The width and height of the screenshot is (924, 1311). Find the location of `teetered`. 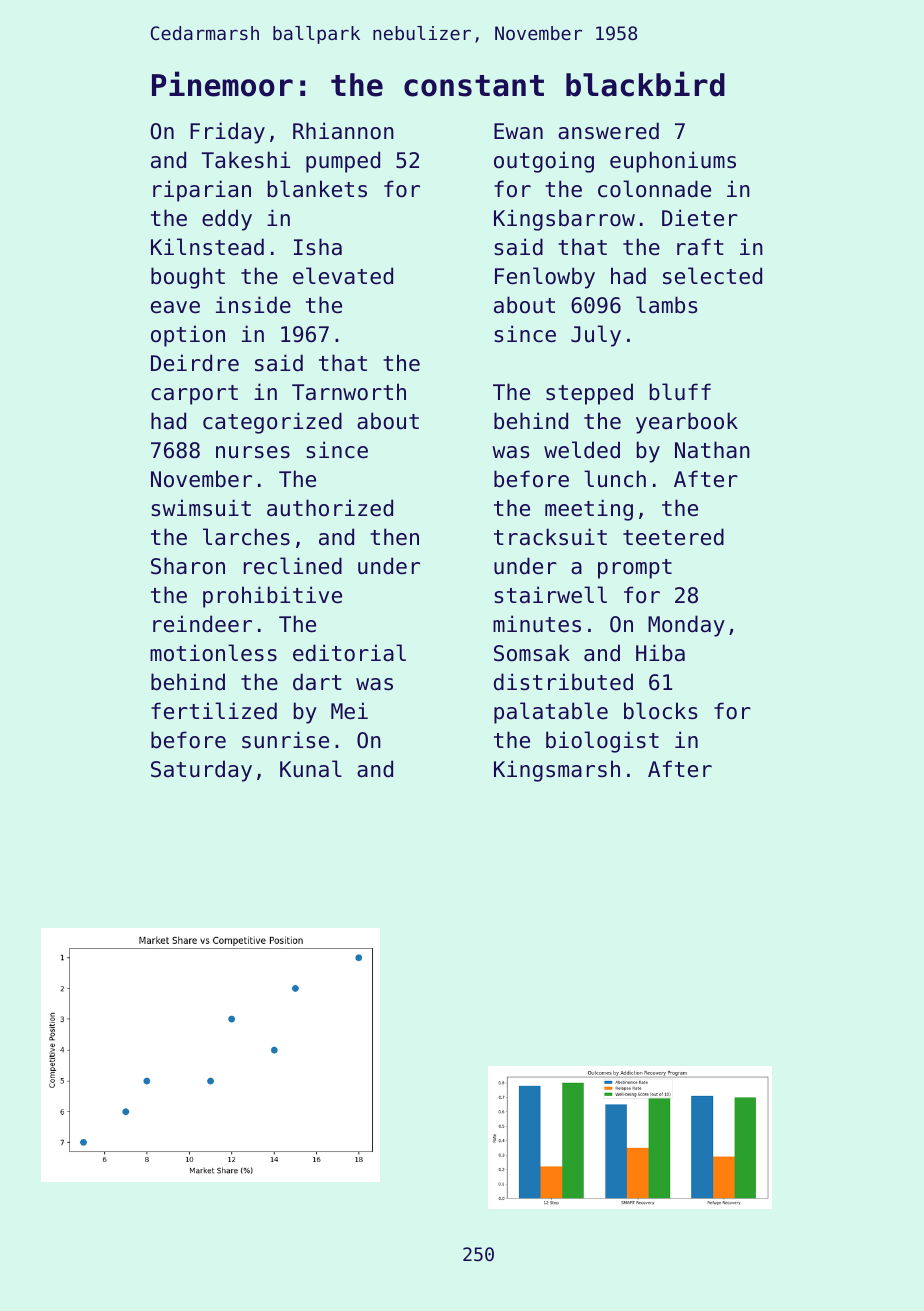

teetered is located at coordinates (673, 537).
